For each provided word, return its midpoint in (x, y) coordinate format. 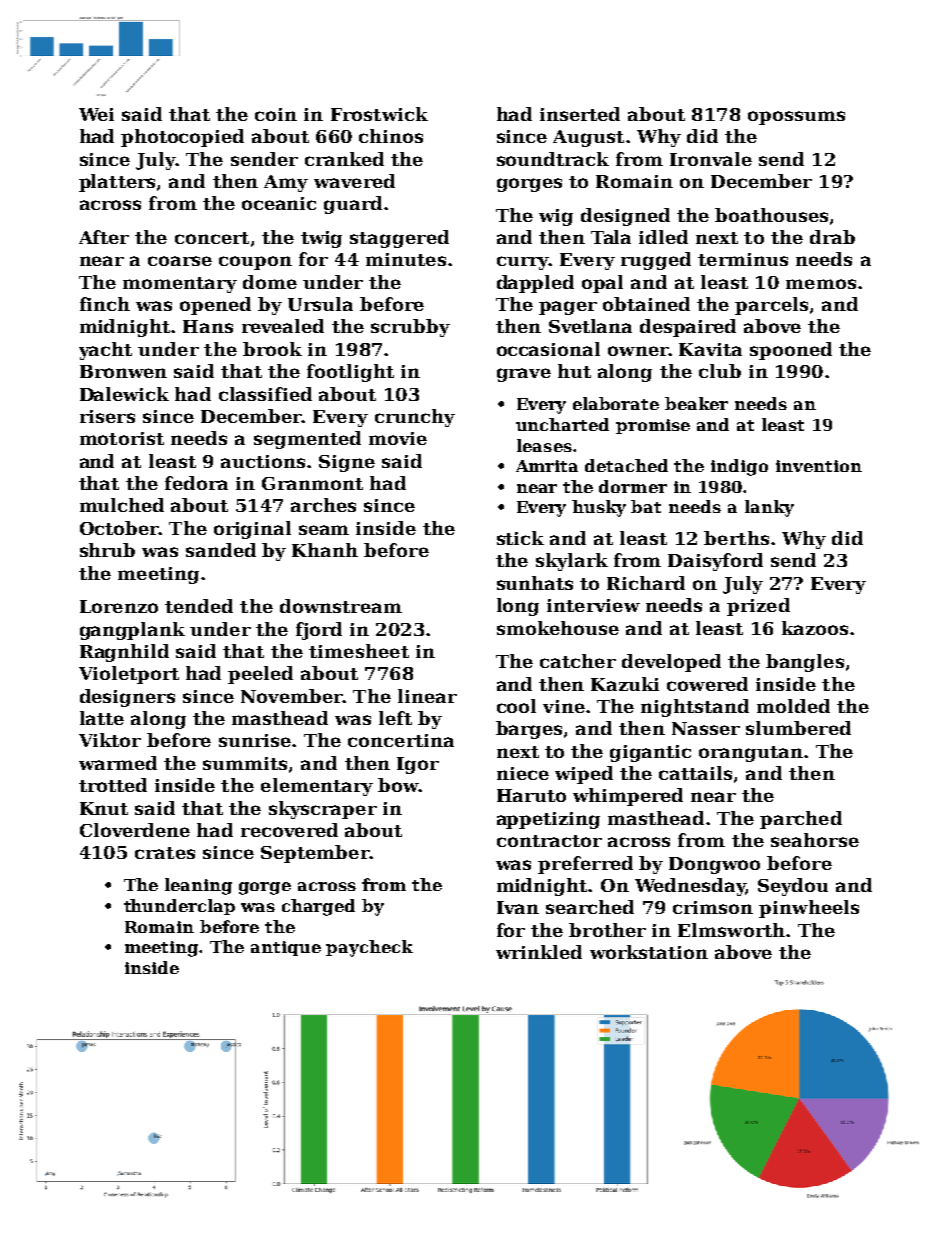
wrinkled (539, 952)
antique (286, 948)
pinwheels (809, 909)
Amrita (547, 466)
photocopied (182, 138)
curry (523, 263)
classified (265, 394)
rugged (656, 261)
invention (819, 466)
